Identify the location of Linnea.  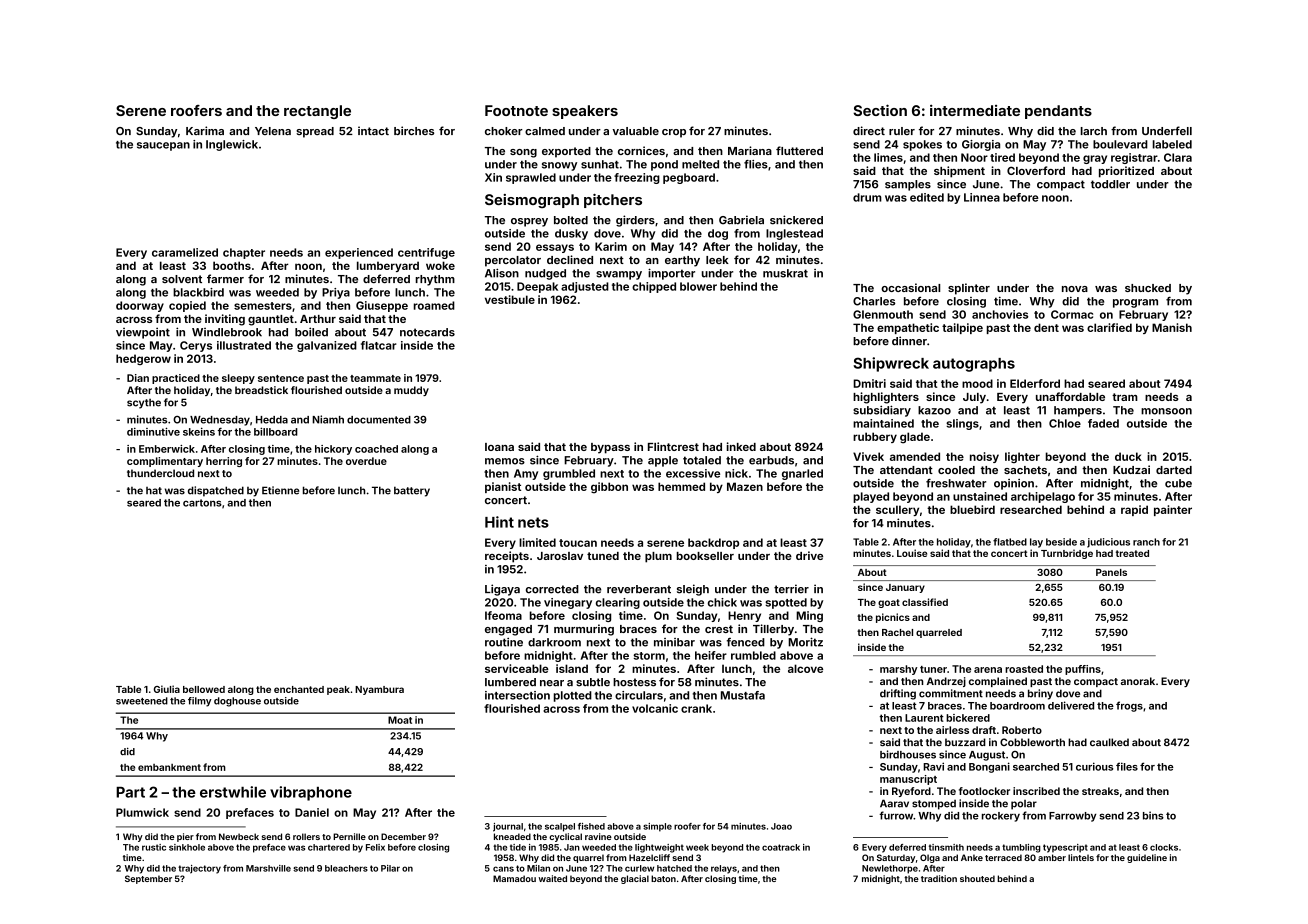
(982, 197).
